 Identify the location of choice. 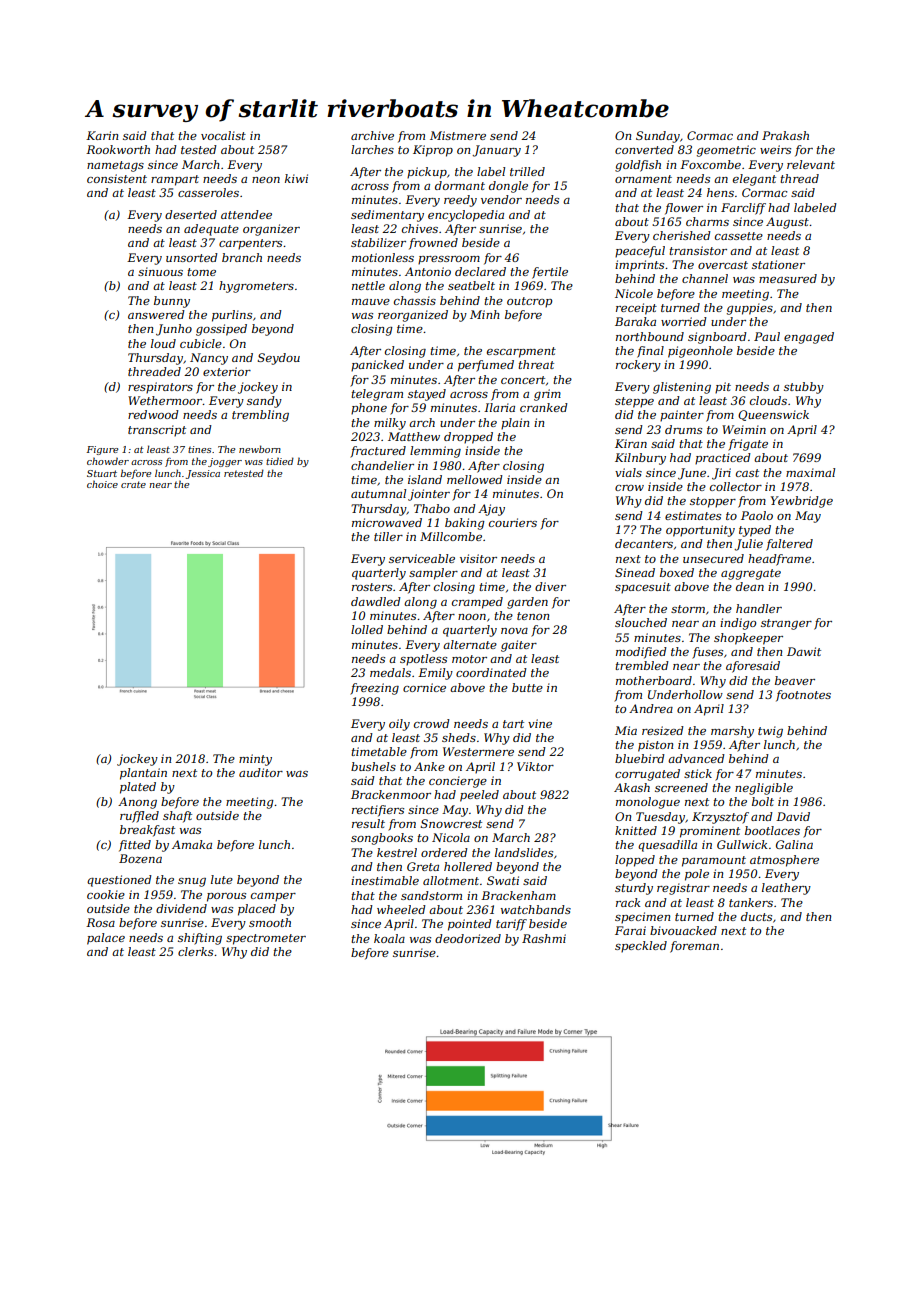
(102, 484).
